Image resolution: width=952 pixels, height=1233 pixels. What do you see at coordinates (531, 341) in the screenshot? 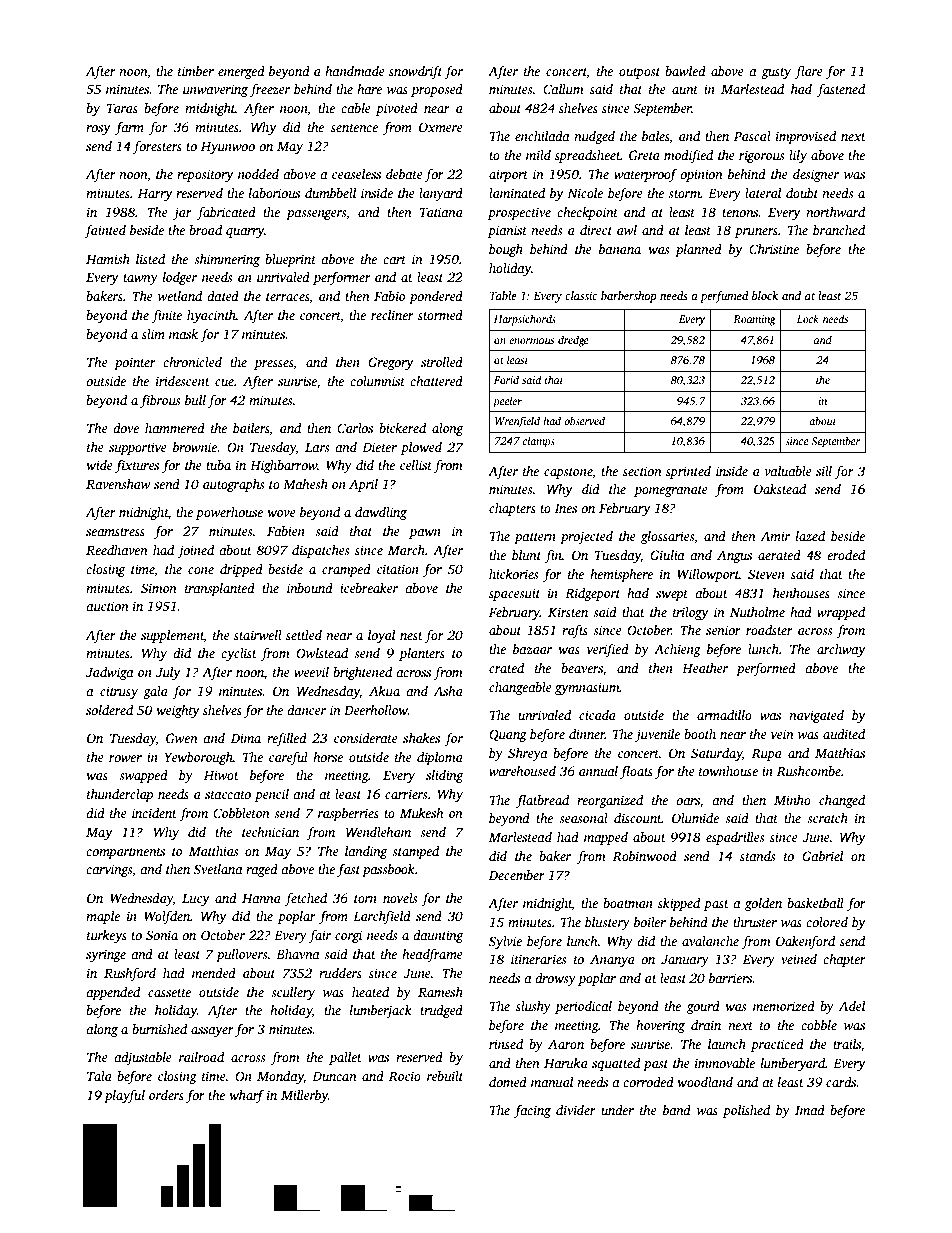
I see `enormous` at bounding box center [531, 341].
